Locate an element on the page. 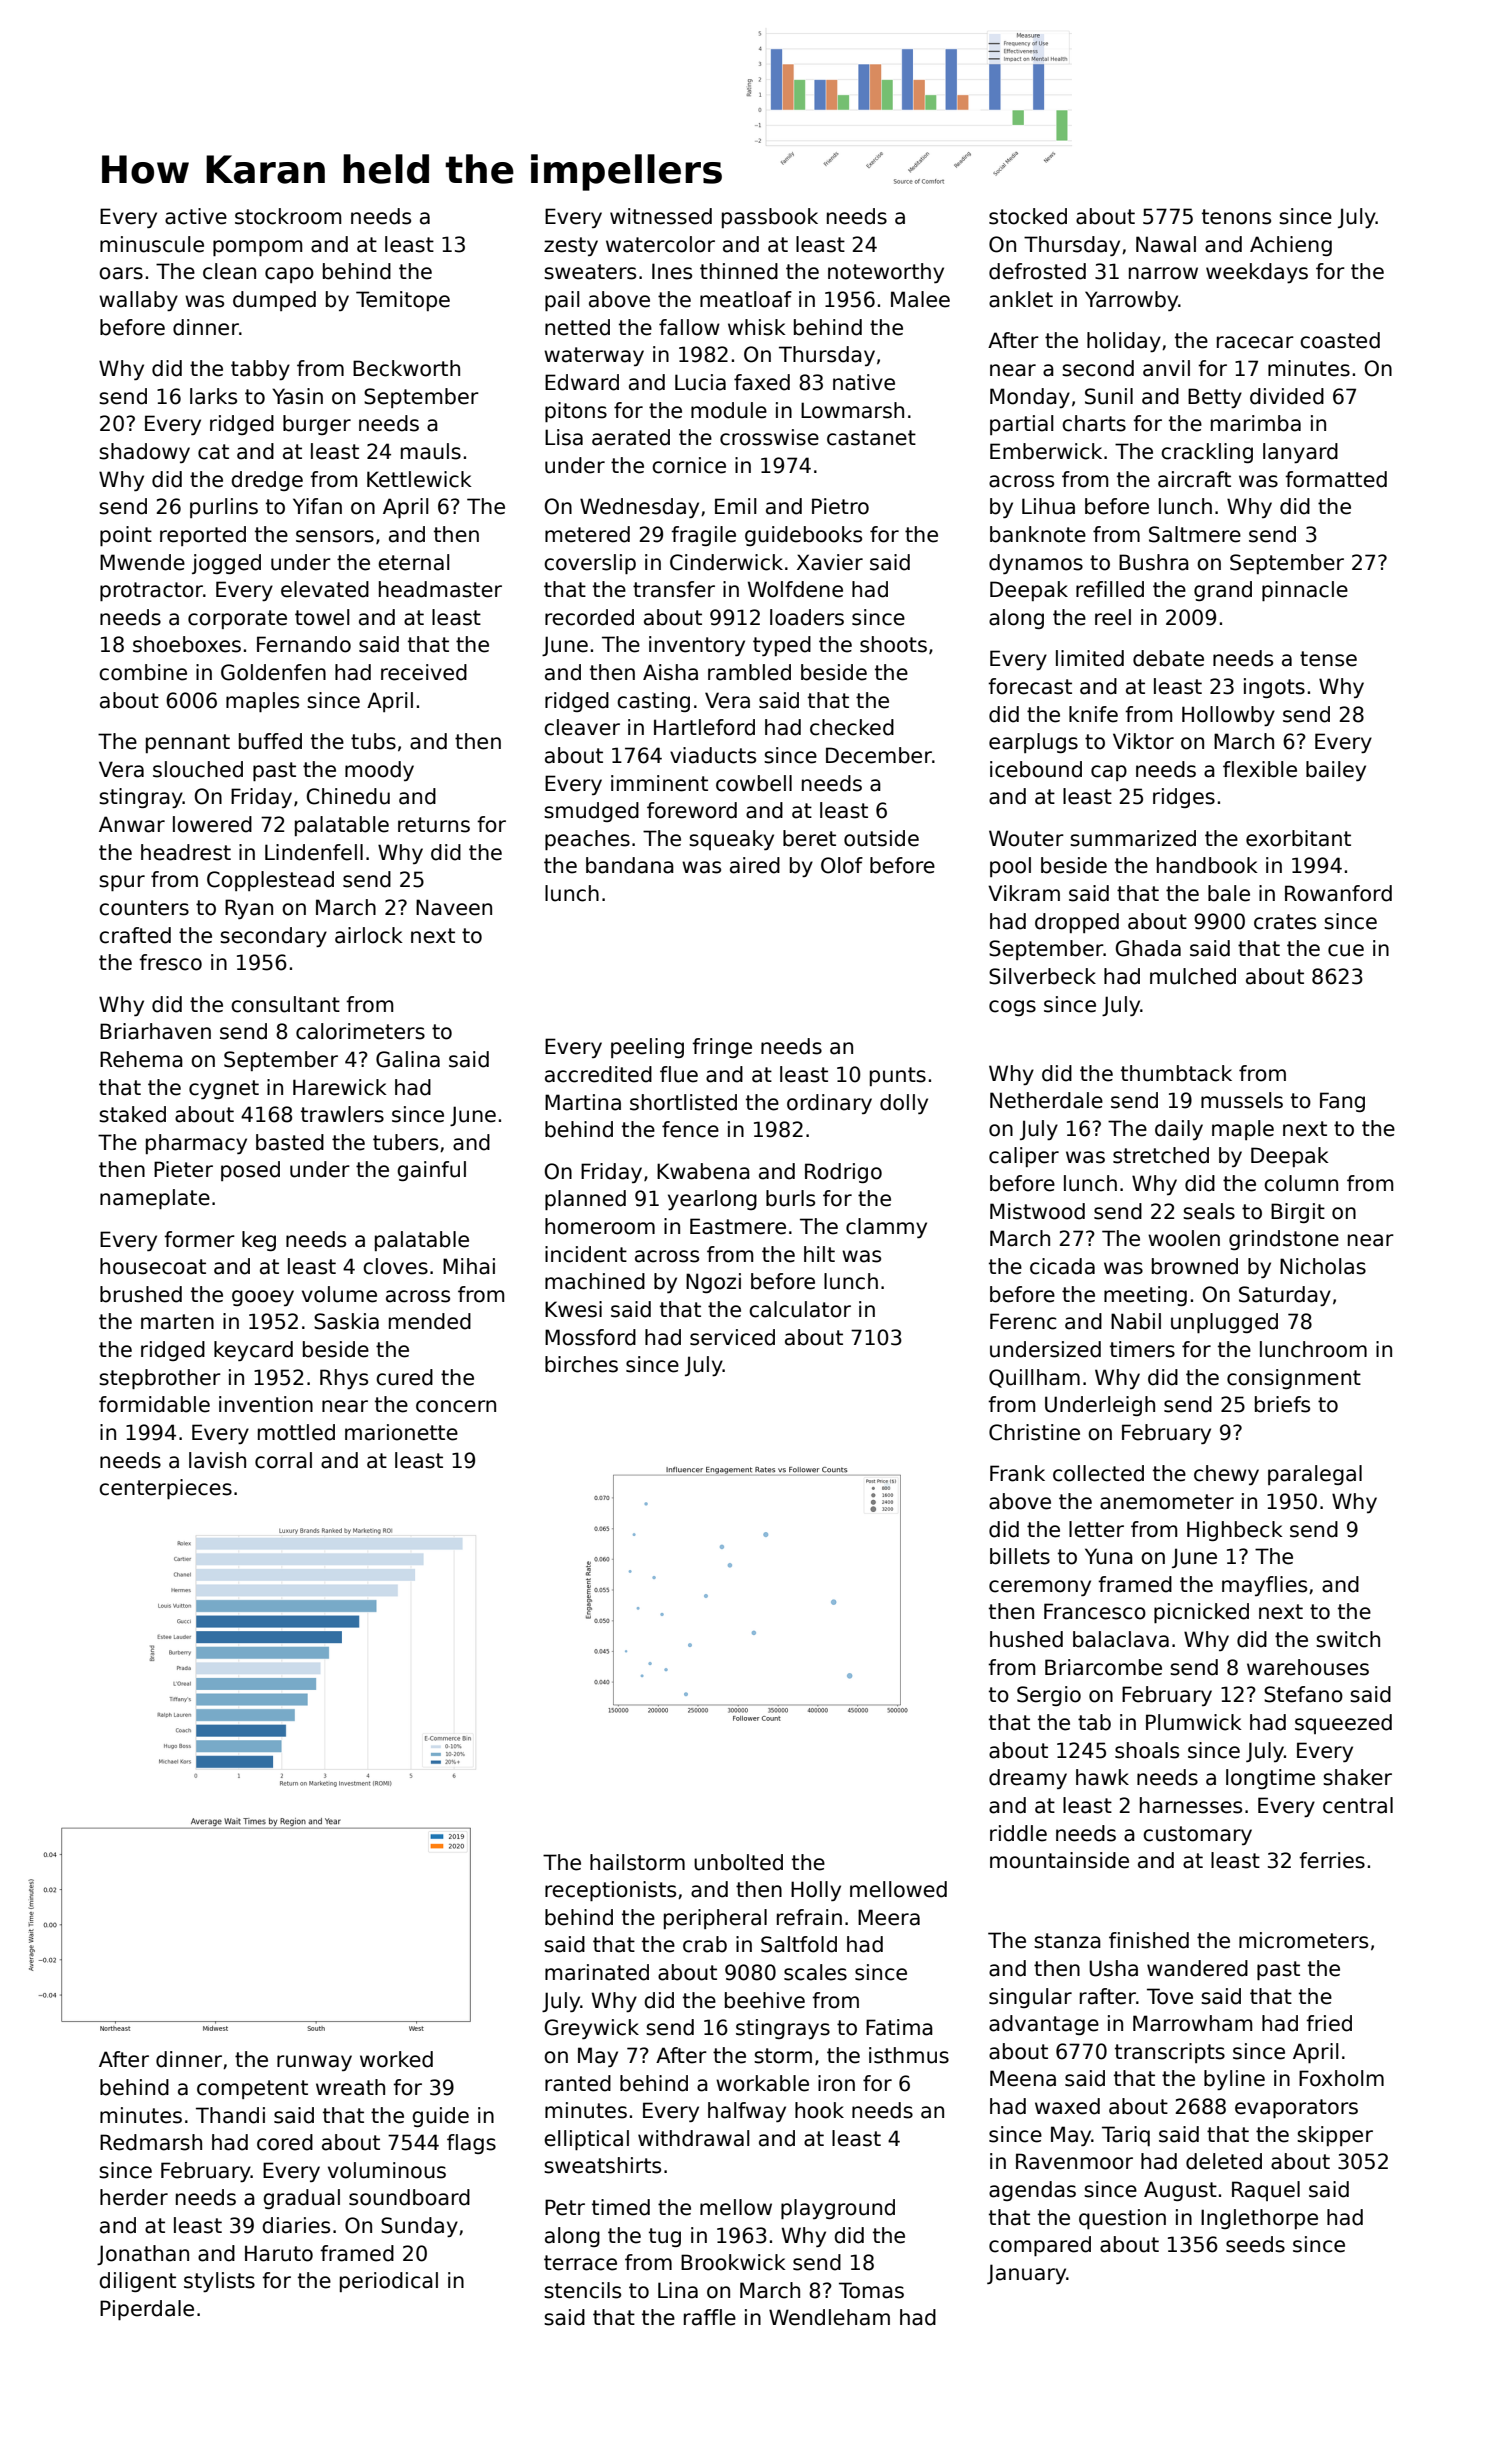 This image has width=1496, height=2464. letter is located at coordinates (1096, 1529).
